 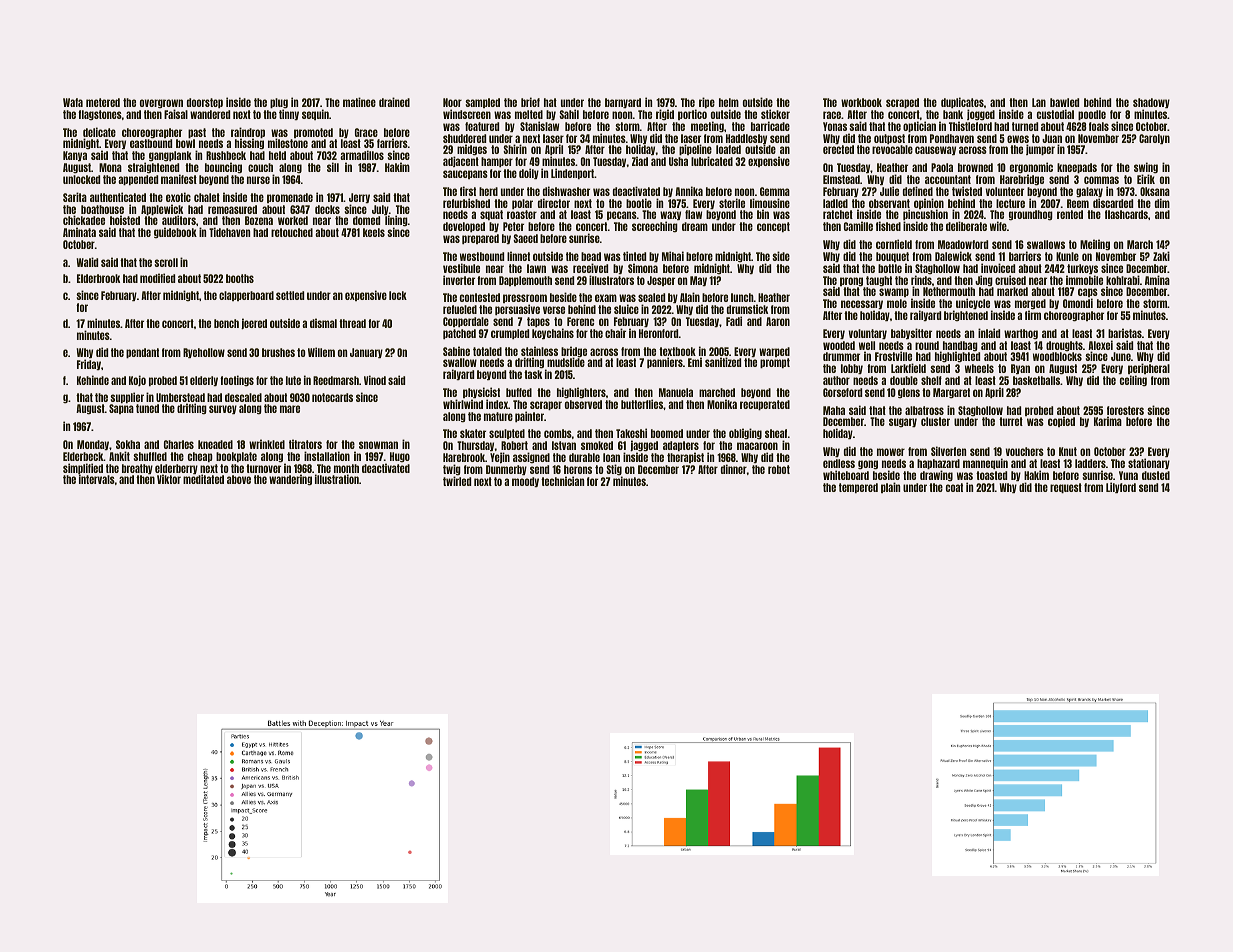 I want to click on Copperdale, so click(x=466, y=322).
